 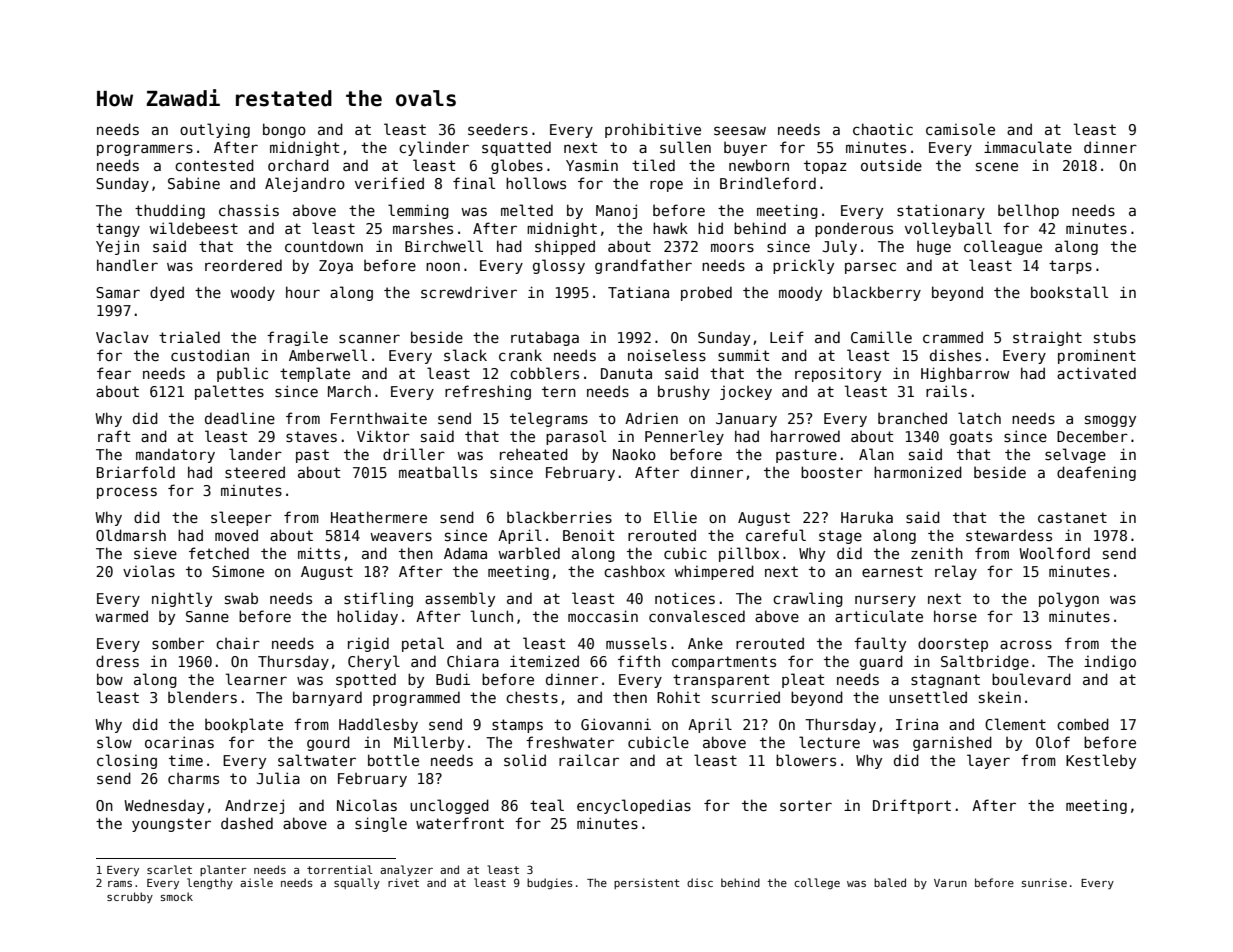 I want to click on camisole, so click(x=960, y=129).
